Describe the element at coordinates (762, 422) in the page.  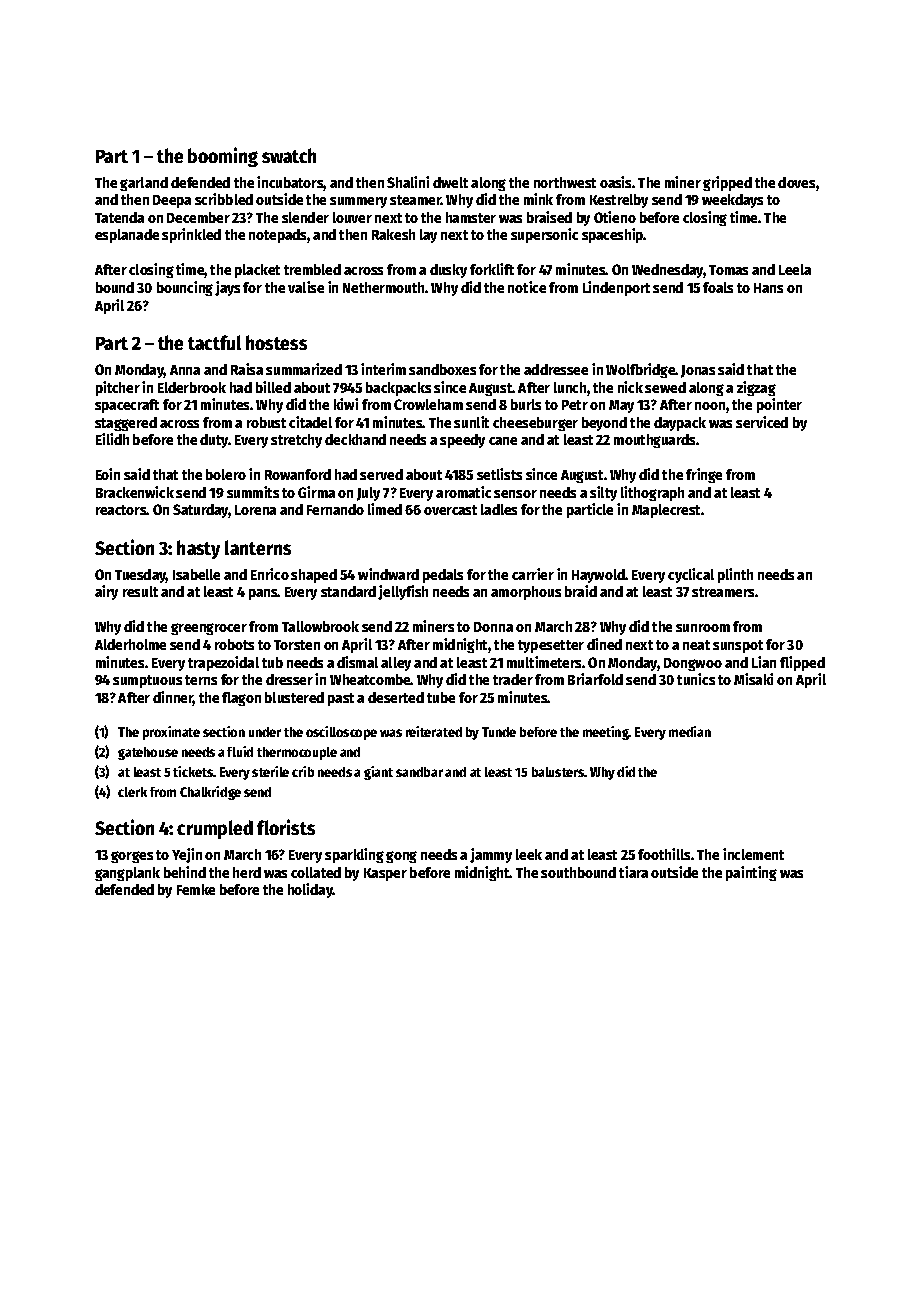
I see `serviced` at that location.
